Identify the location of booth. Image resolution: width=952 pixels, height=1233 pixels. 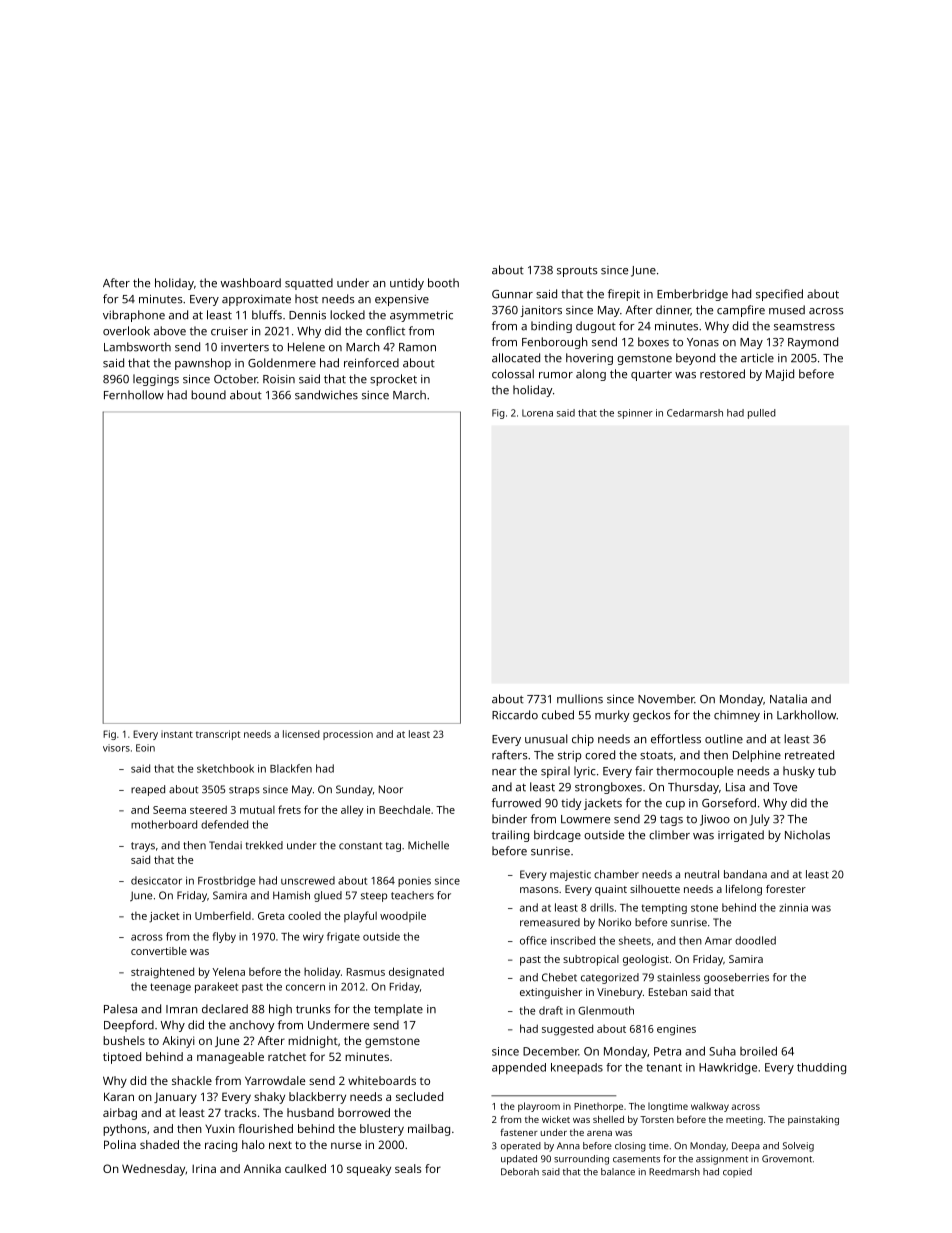
(443, 283).
